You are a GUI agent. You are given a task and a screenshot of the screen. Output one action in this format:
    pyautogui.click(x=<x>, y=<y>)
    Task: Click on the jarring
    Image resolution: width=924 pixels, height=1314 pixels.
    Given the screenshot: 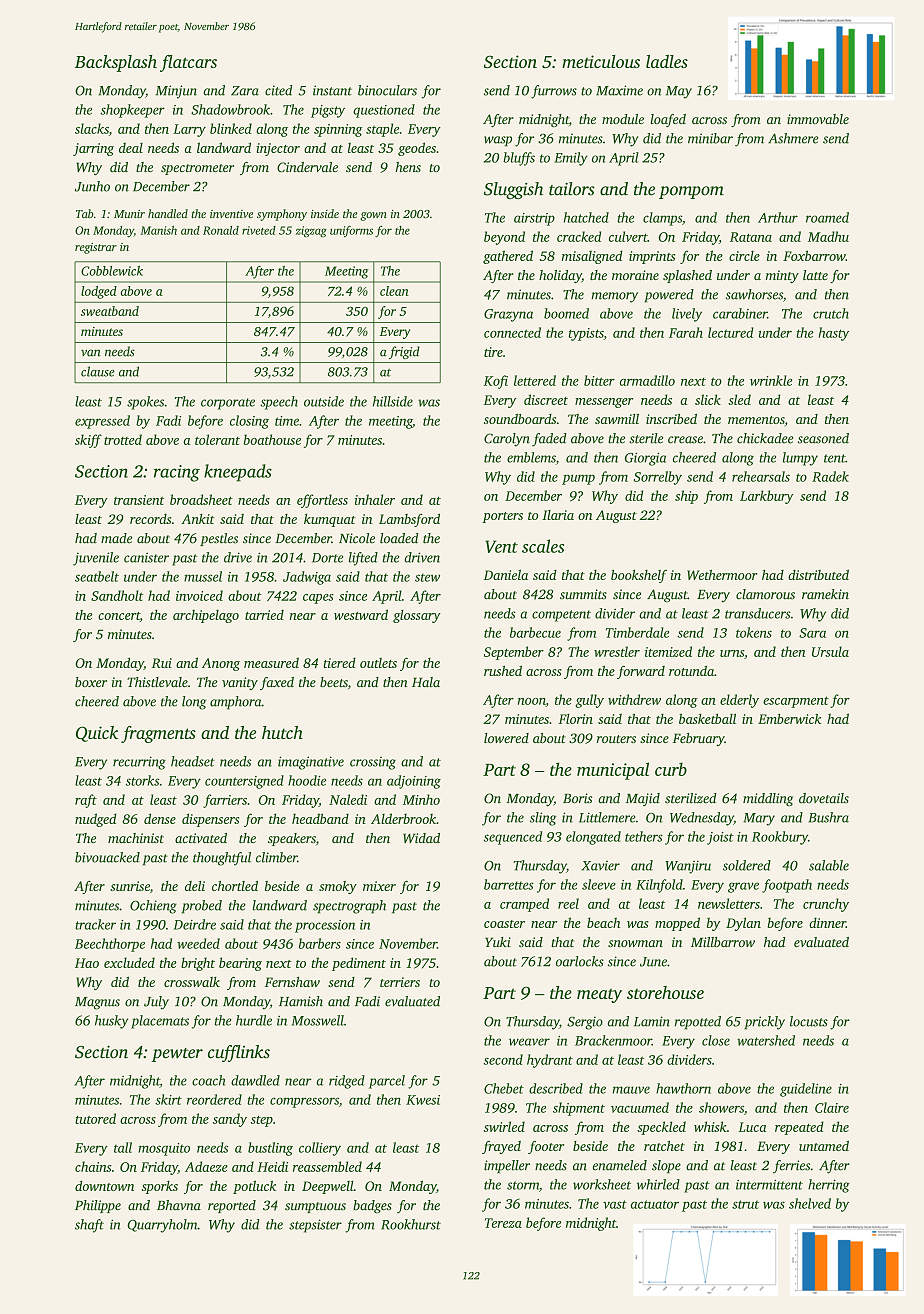 What is the action you would take?
    pyautogui.click(x=93, y=149)
